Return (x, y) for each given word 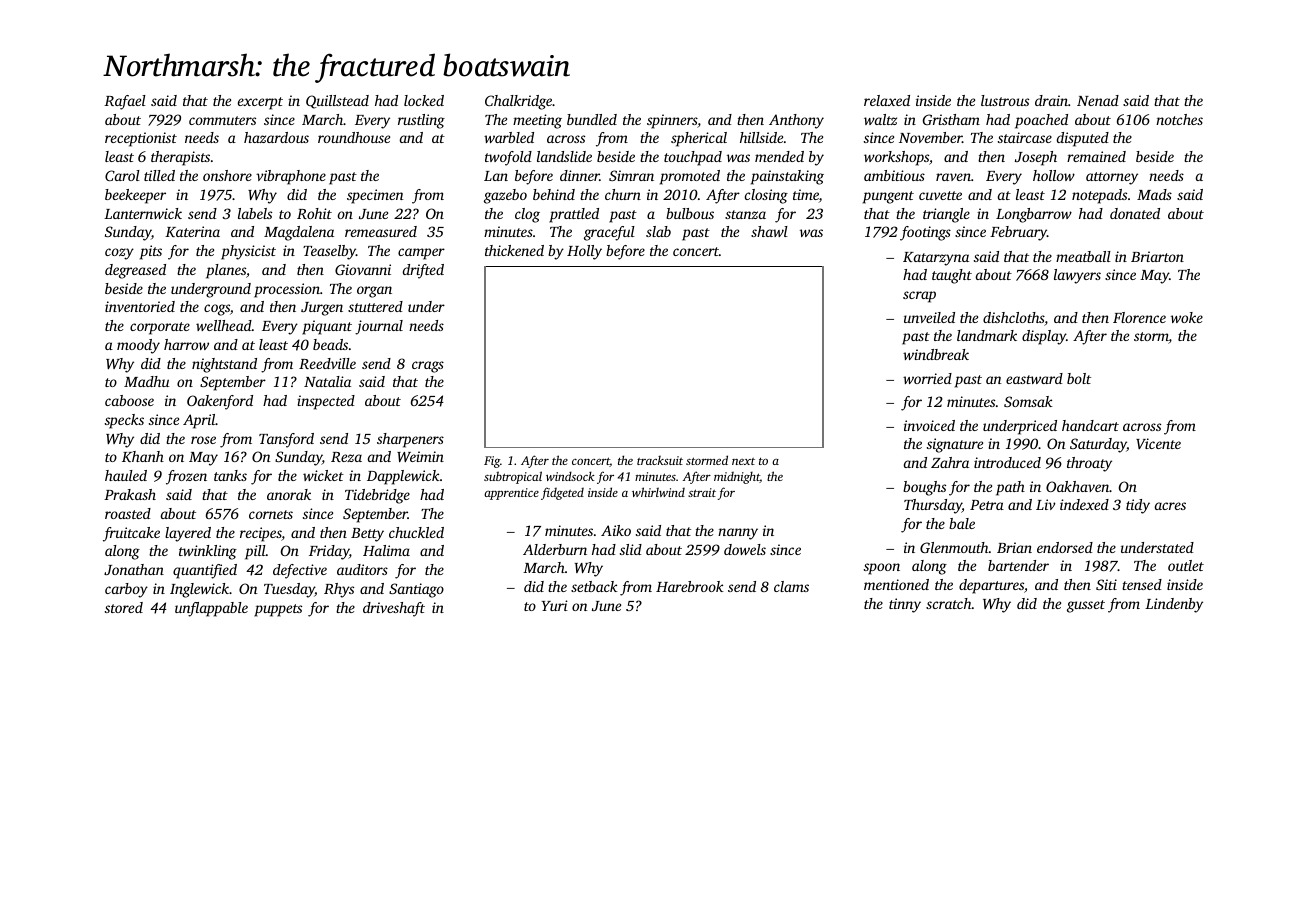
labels (255, 213)
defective (300, 571)
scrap (919, 297)
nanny (738, 534)
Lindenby (1174, 605)
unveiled (929, 317)
